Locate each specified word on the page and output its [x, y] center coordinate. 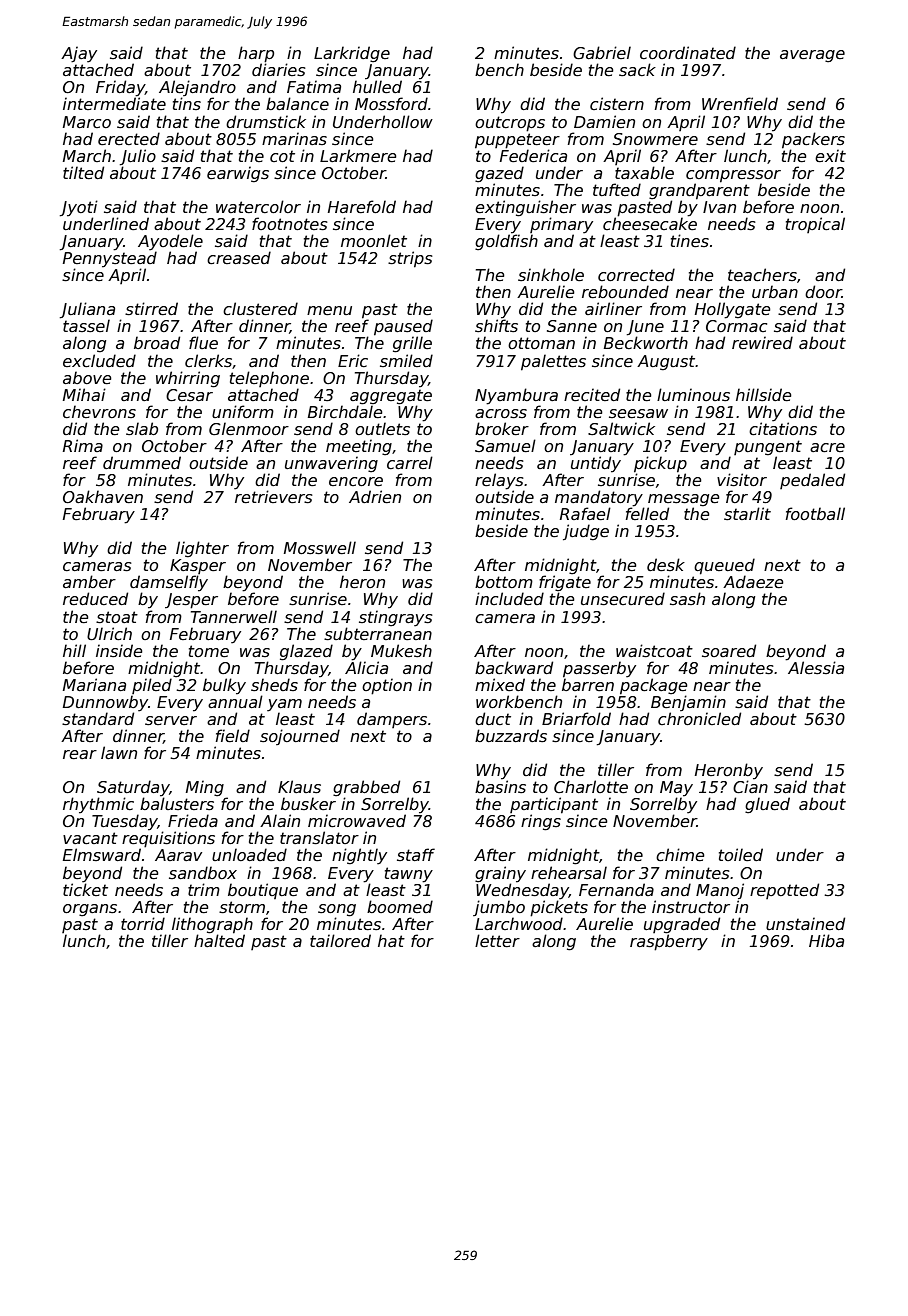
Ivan [719, 207]
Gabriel [602, 53]
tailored [340, 941]
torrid [143, 923]
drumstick [266, 122]
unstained [805, 924]
